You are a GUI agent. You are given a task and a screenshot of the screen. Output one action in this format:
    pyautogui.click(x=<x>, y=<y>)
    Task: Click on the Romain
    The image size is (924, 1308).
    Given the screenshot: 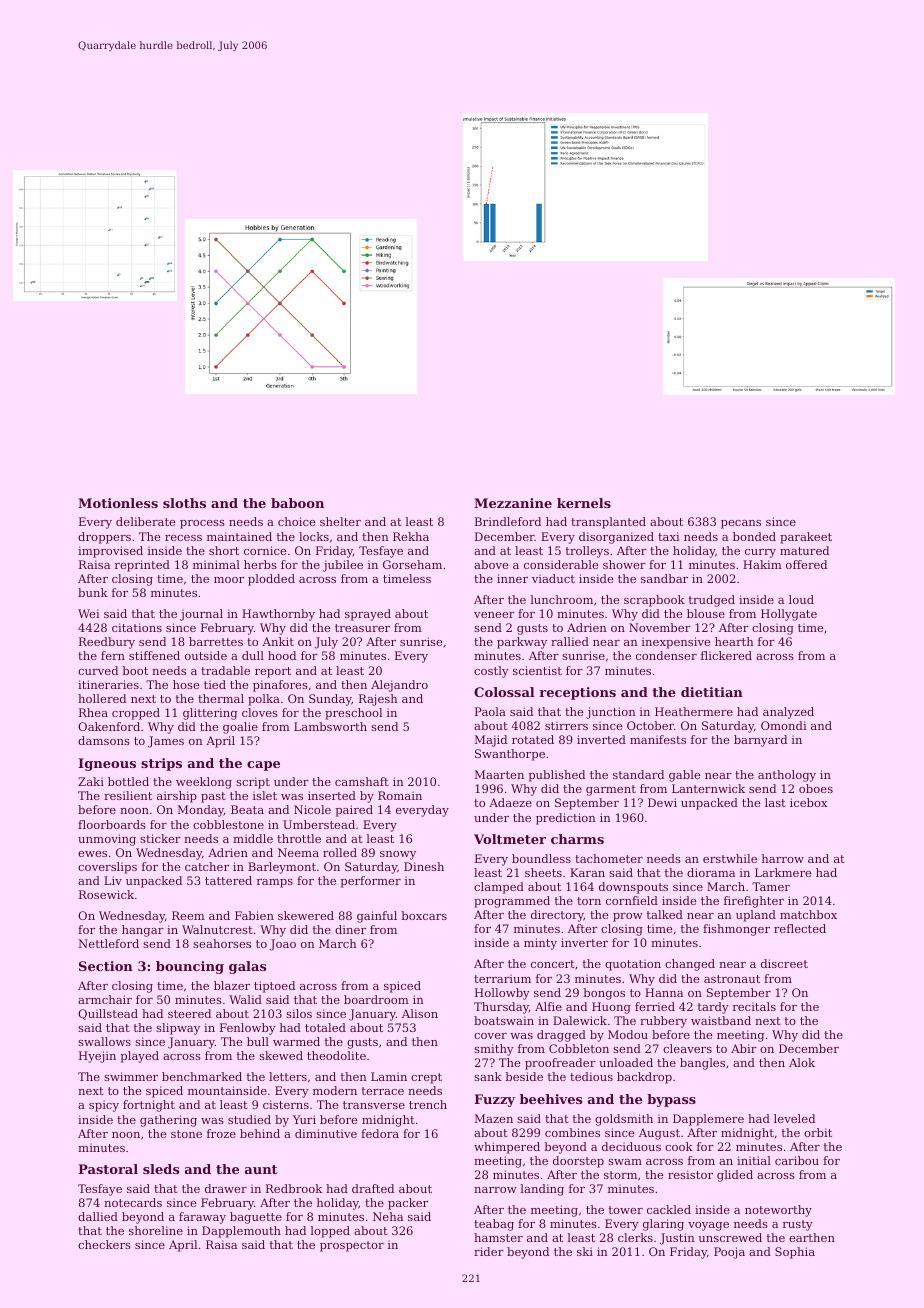 What is the action you would take?
    pyautogui.click(x=400, y=795)
